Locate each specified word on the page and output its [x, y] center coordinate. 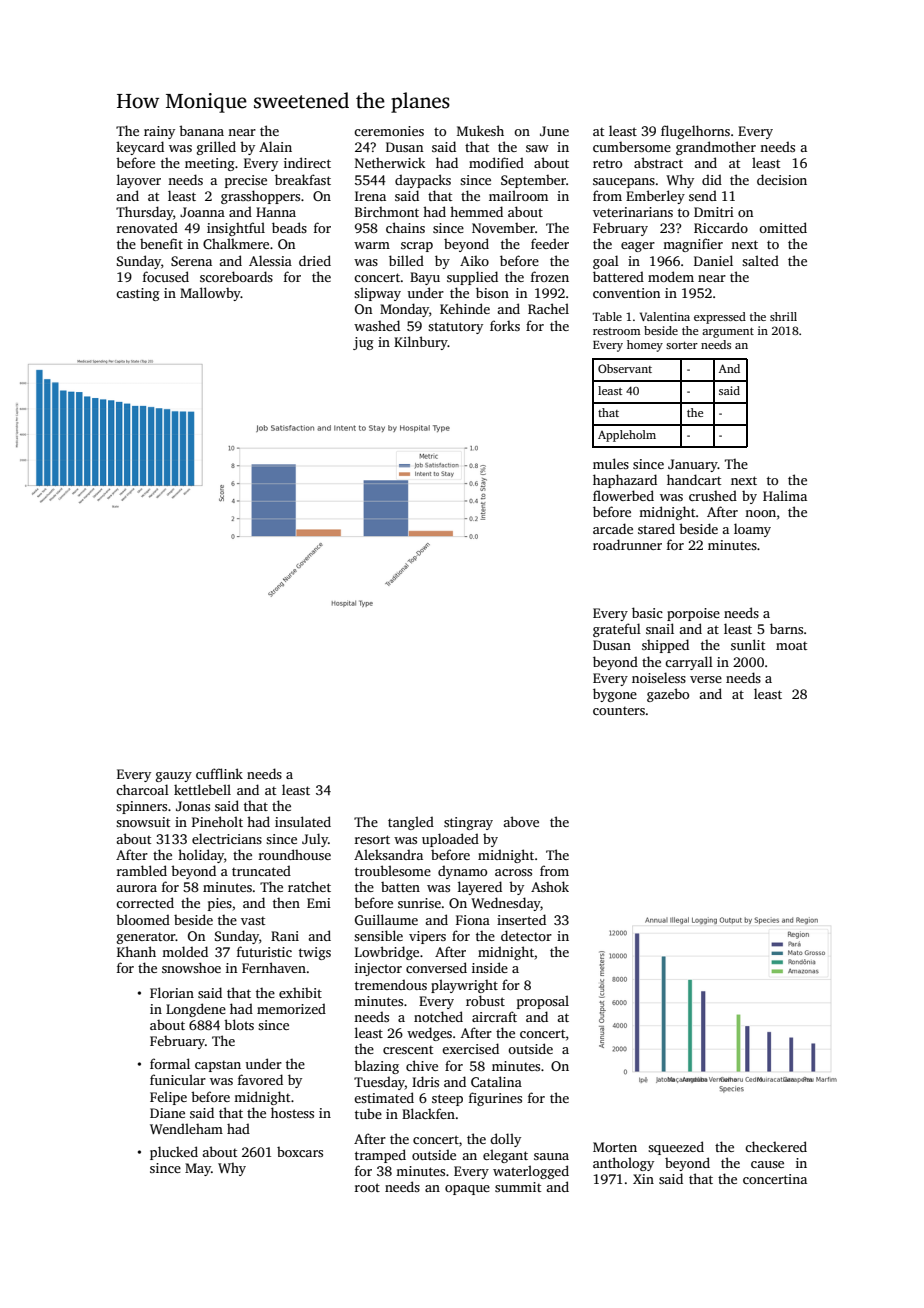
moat [791, 645]
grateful [617, 630]
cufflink [219, 773]
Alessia [270, 260]
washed [377, 325]
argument [728, 333]
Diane [167, 1113]
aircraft [494, 1016]
